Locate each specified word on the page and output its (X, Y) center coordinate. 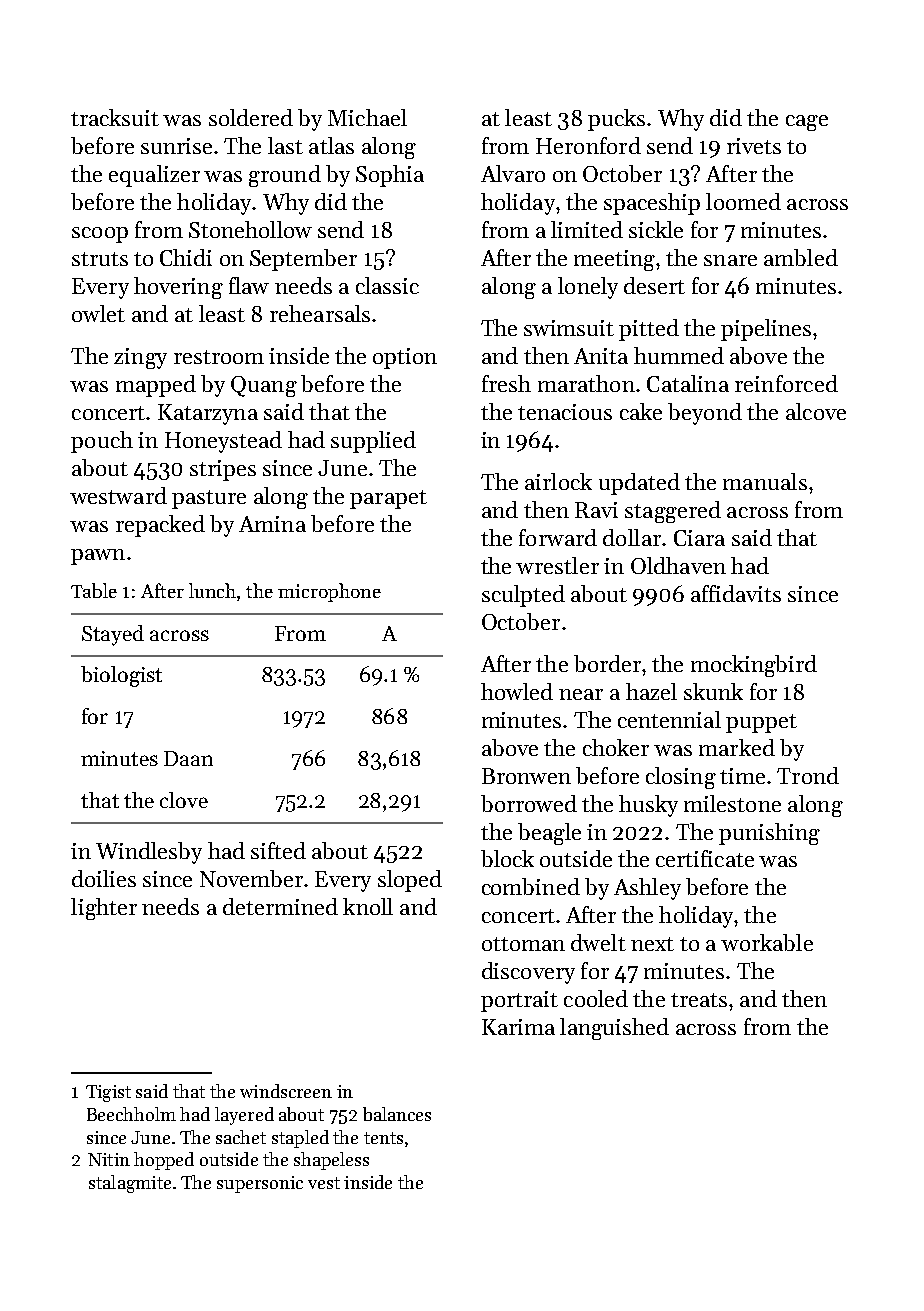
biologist (121, 676)
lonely (588, 288)
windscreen (286, 1091)
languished (614, 1029)
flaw (249, 285)
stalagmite (130, 1184)
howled (517, 691)
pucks (616, 120)
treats (699, 1000)
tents (383, 1138)
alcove (816, 411)
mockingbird (754, 666)
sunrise (176, 146)
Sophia (390, 176)
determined (280, 906)
